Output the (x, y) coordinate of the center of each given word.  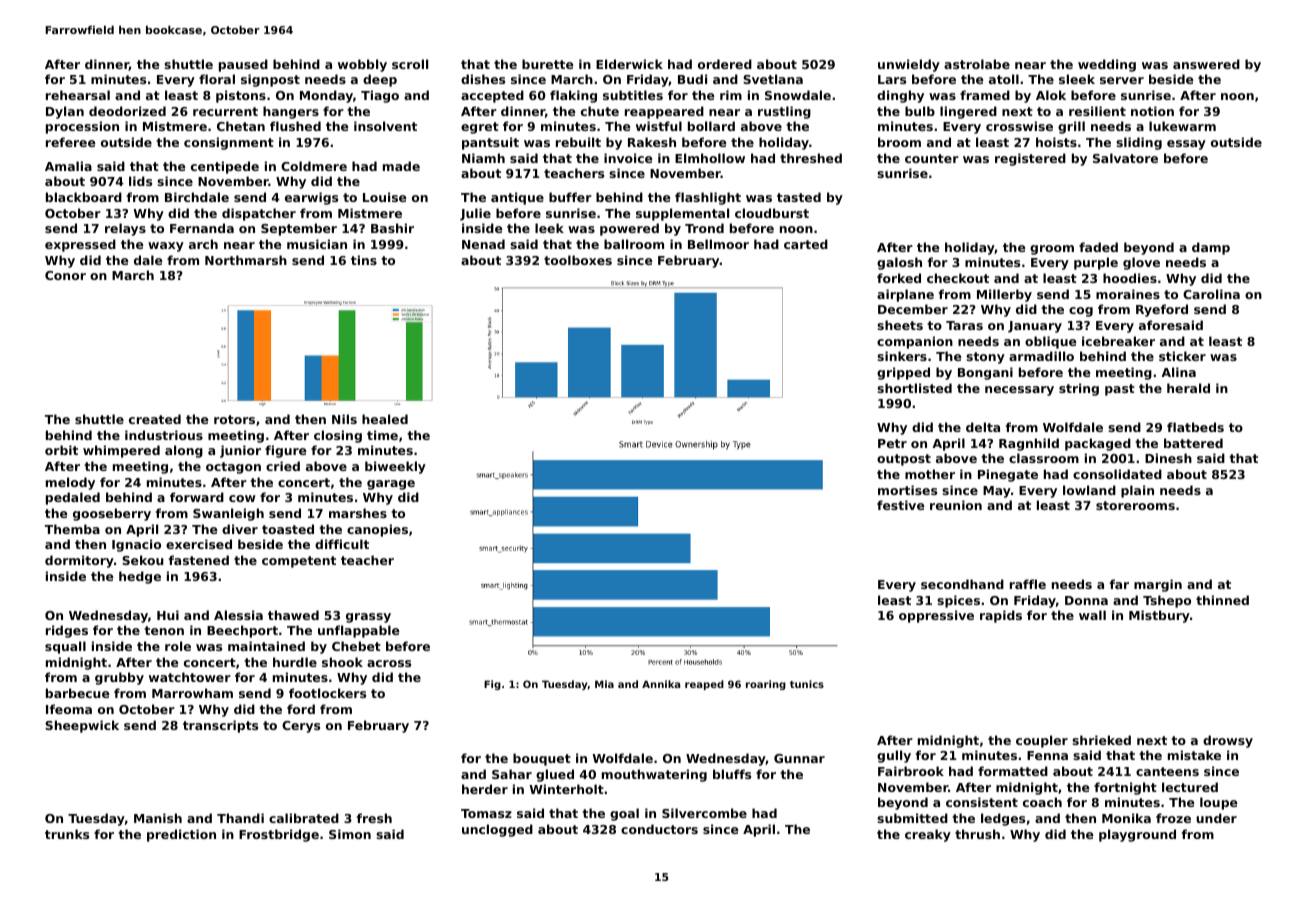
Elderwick (629, 64)
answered (1206, 64)
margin (1158, 585)
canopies (377, 530)
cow (242, 498)
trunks (67, 834)
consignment (229, 143)
